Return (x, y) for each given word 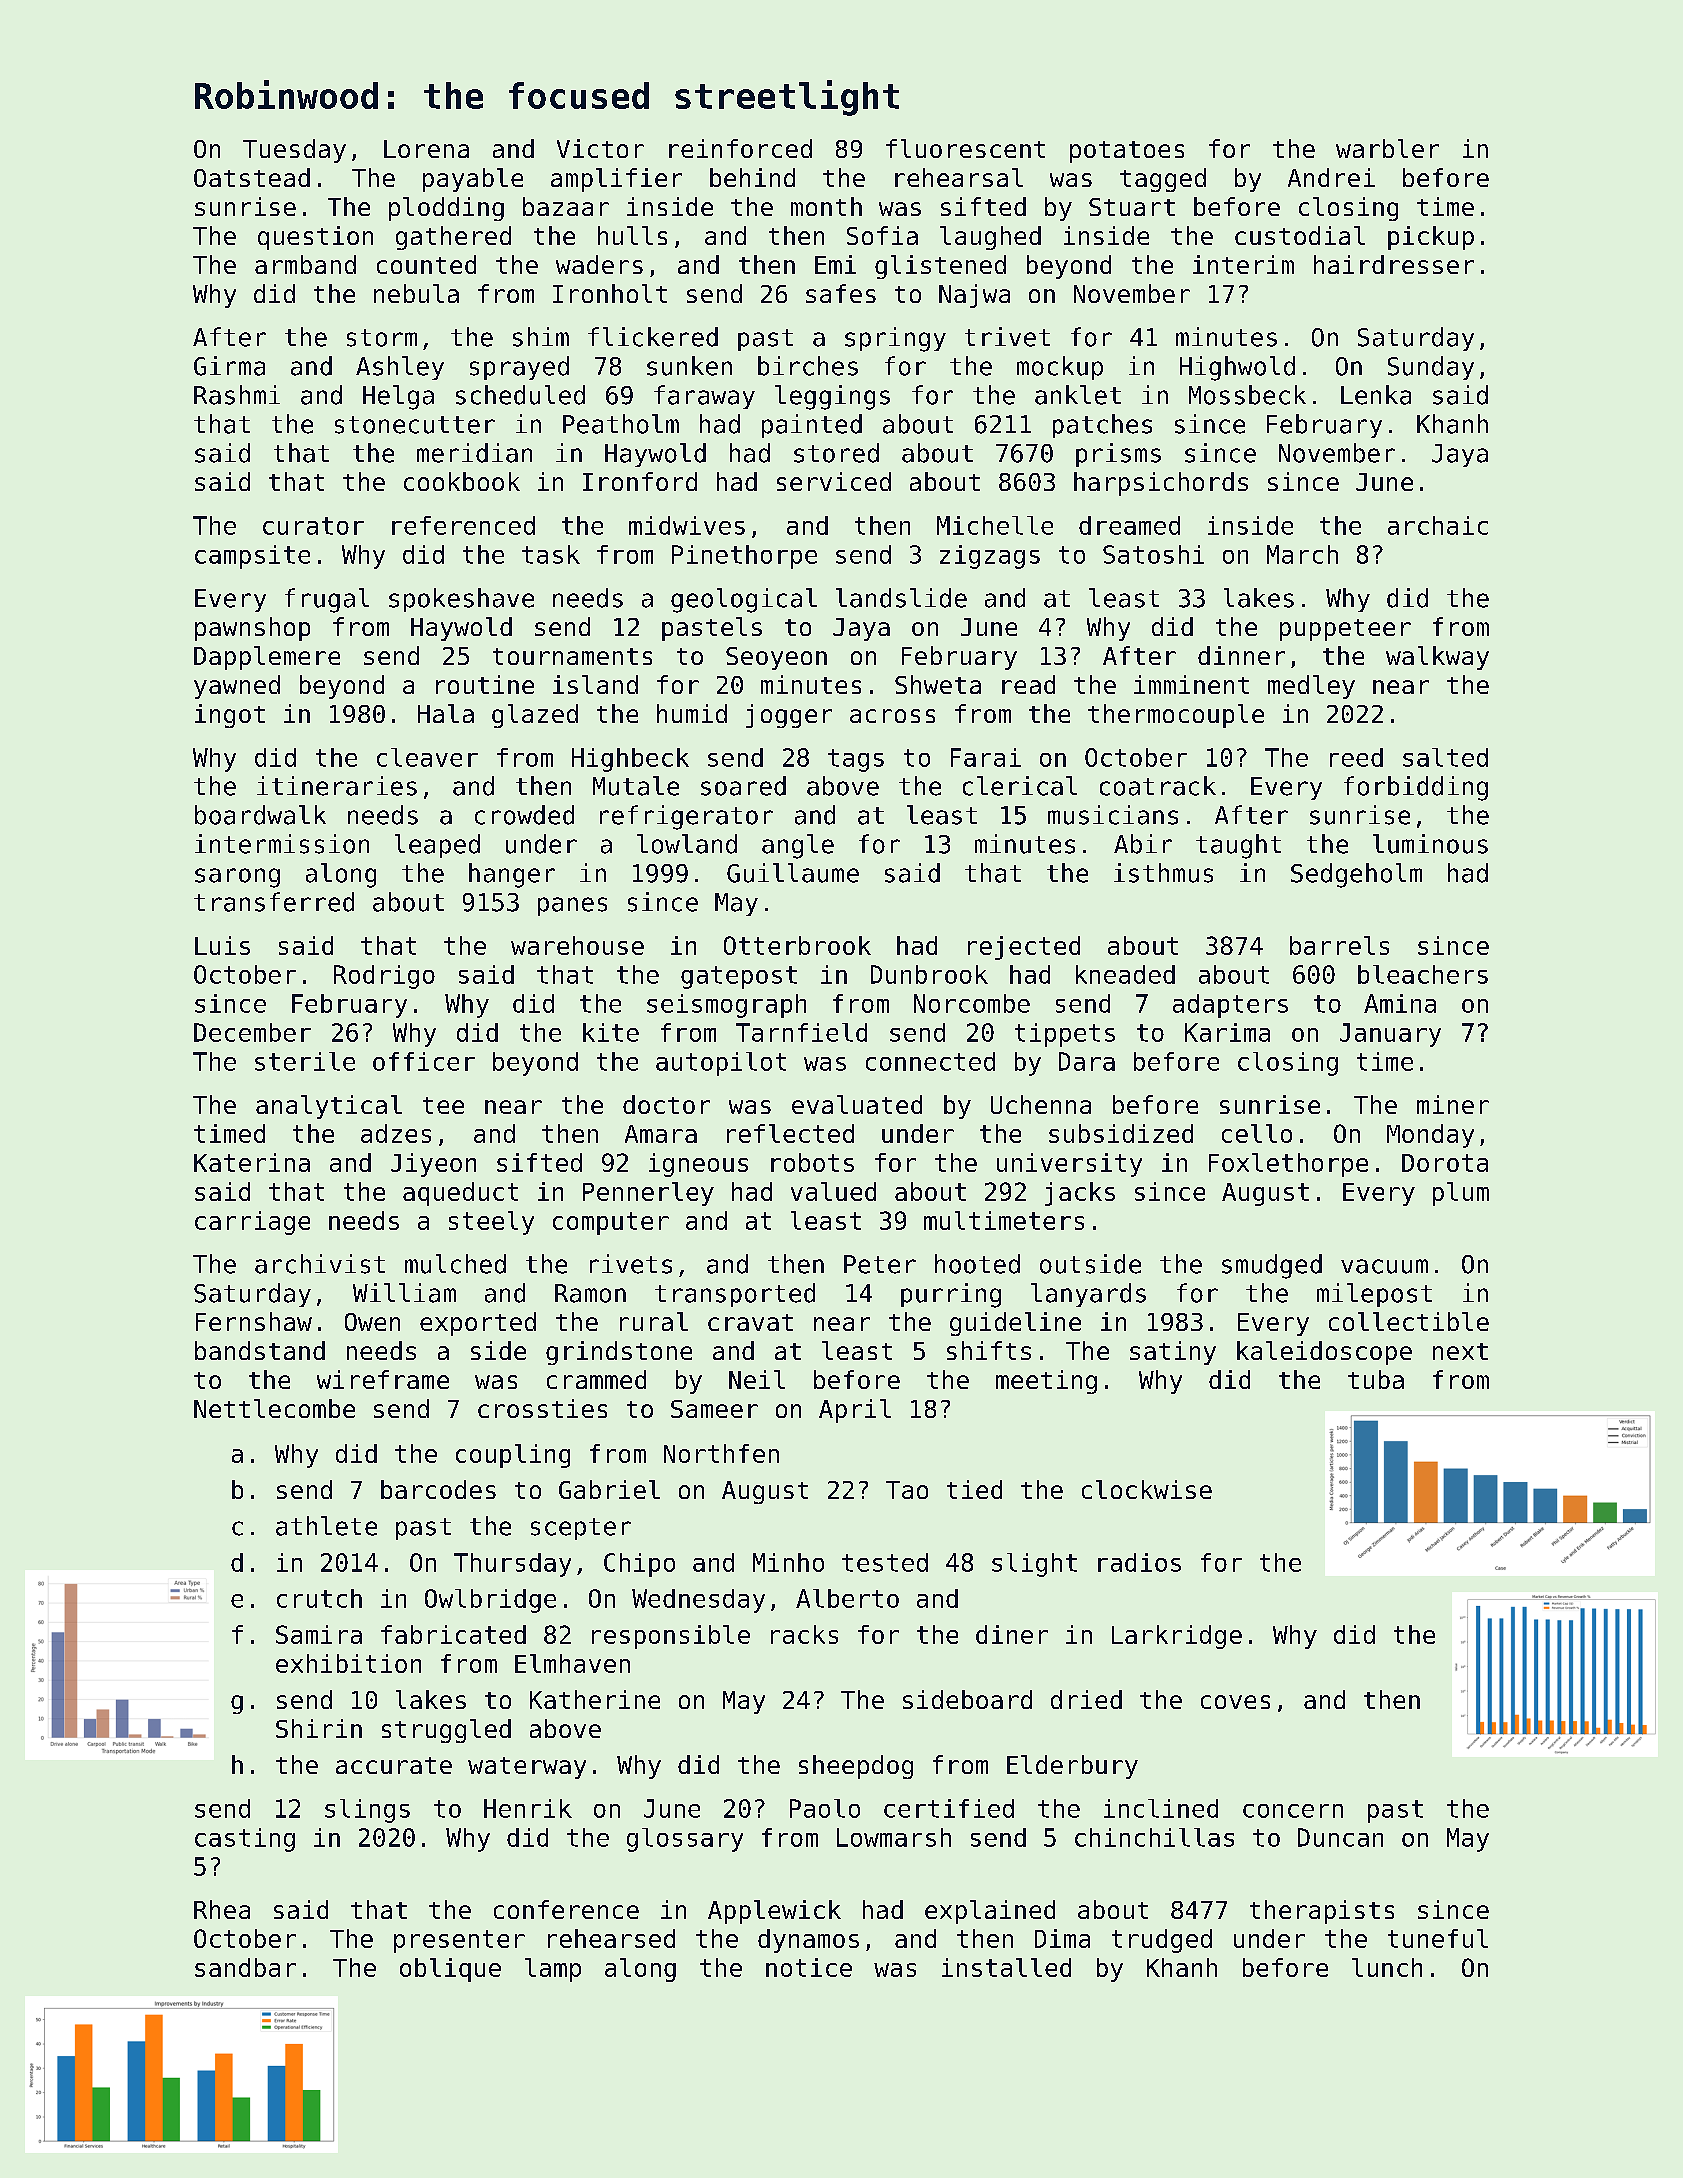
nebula (416, 293)
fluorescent (965, 148)
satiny (1173, 1353)
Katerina (252, 1162)
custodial (1300, 235)
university (1069, 1165)
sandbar (245, 1967)
